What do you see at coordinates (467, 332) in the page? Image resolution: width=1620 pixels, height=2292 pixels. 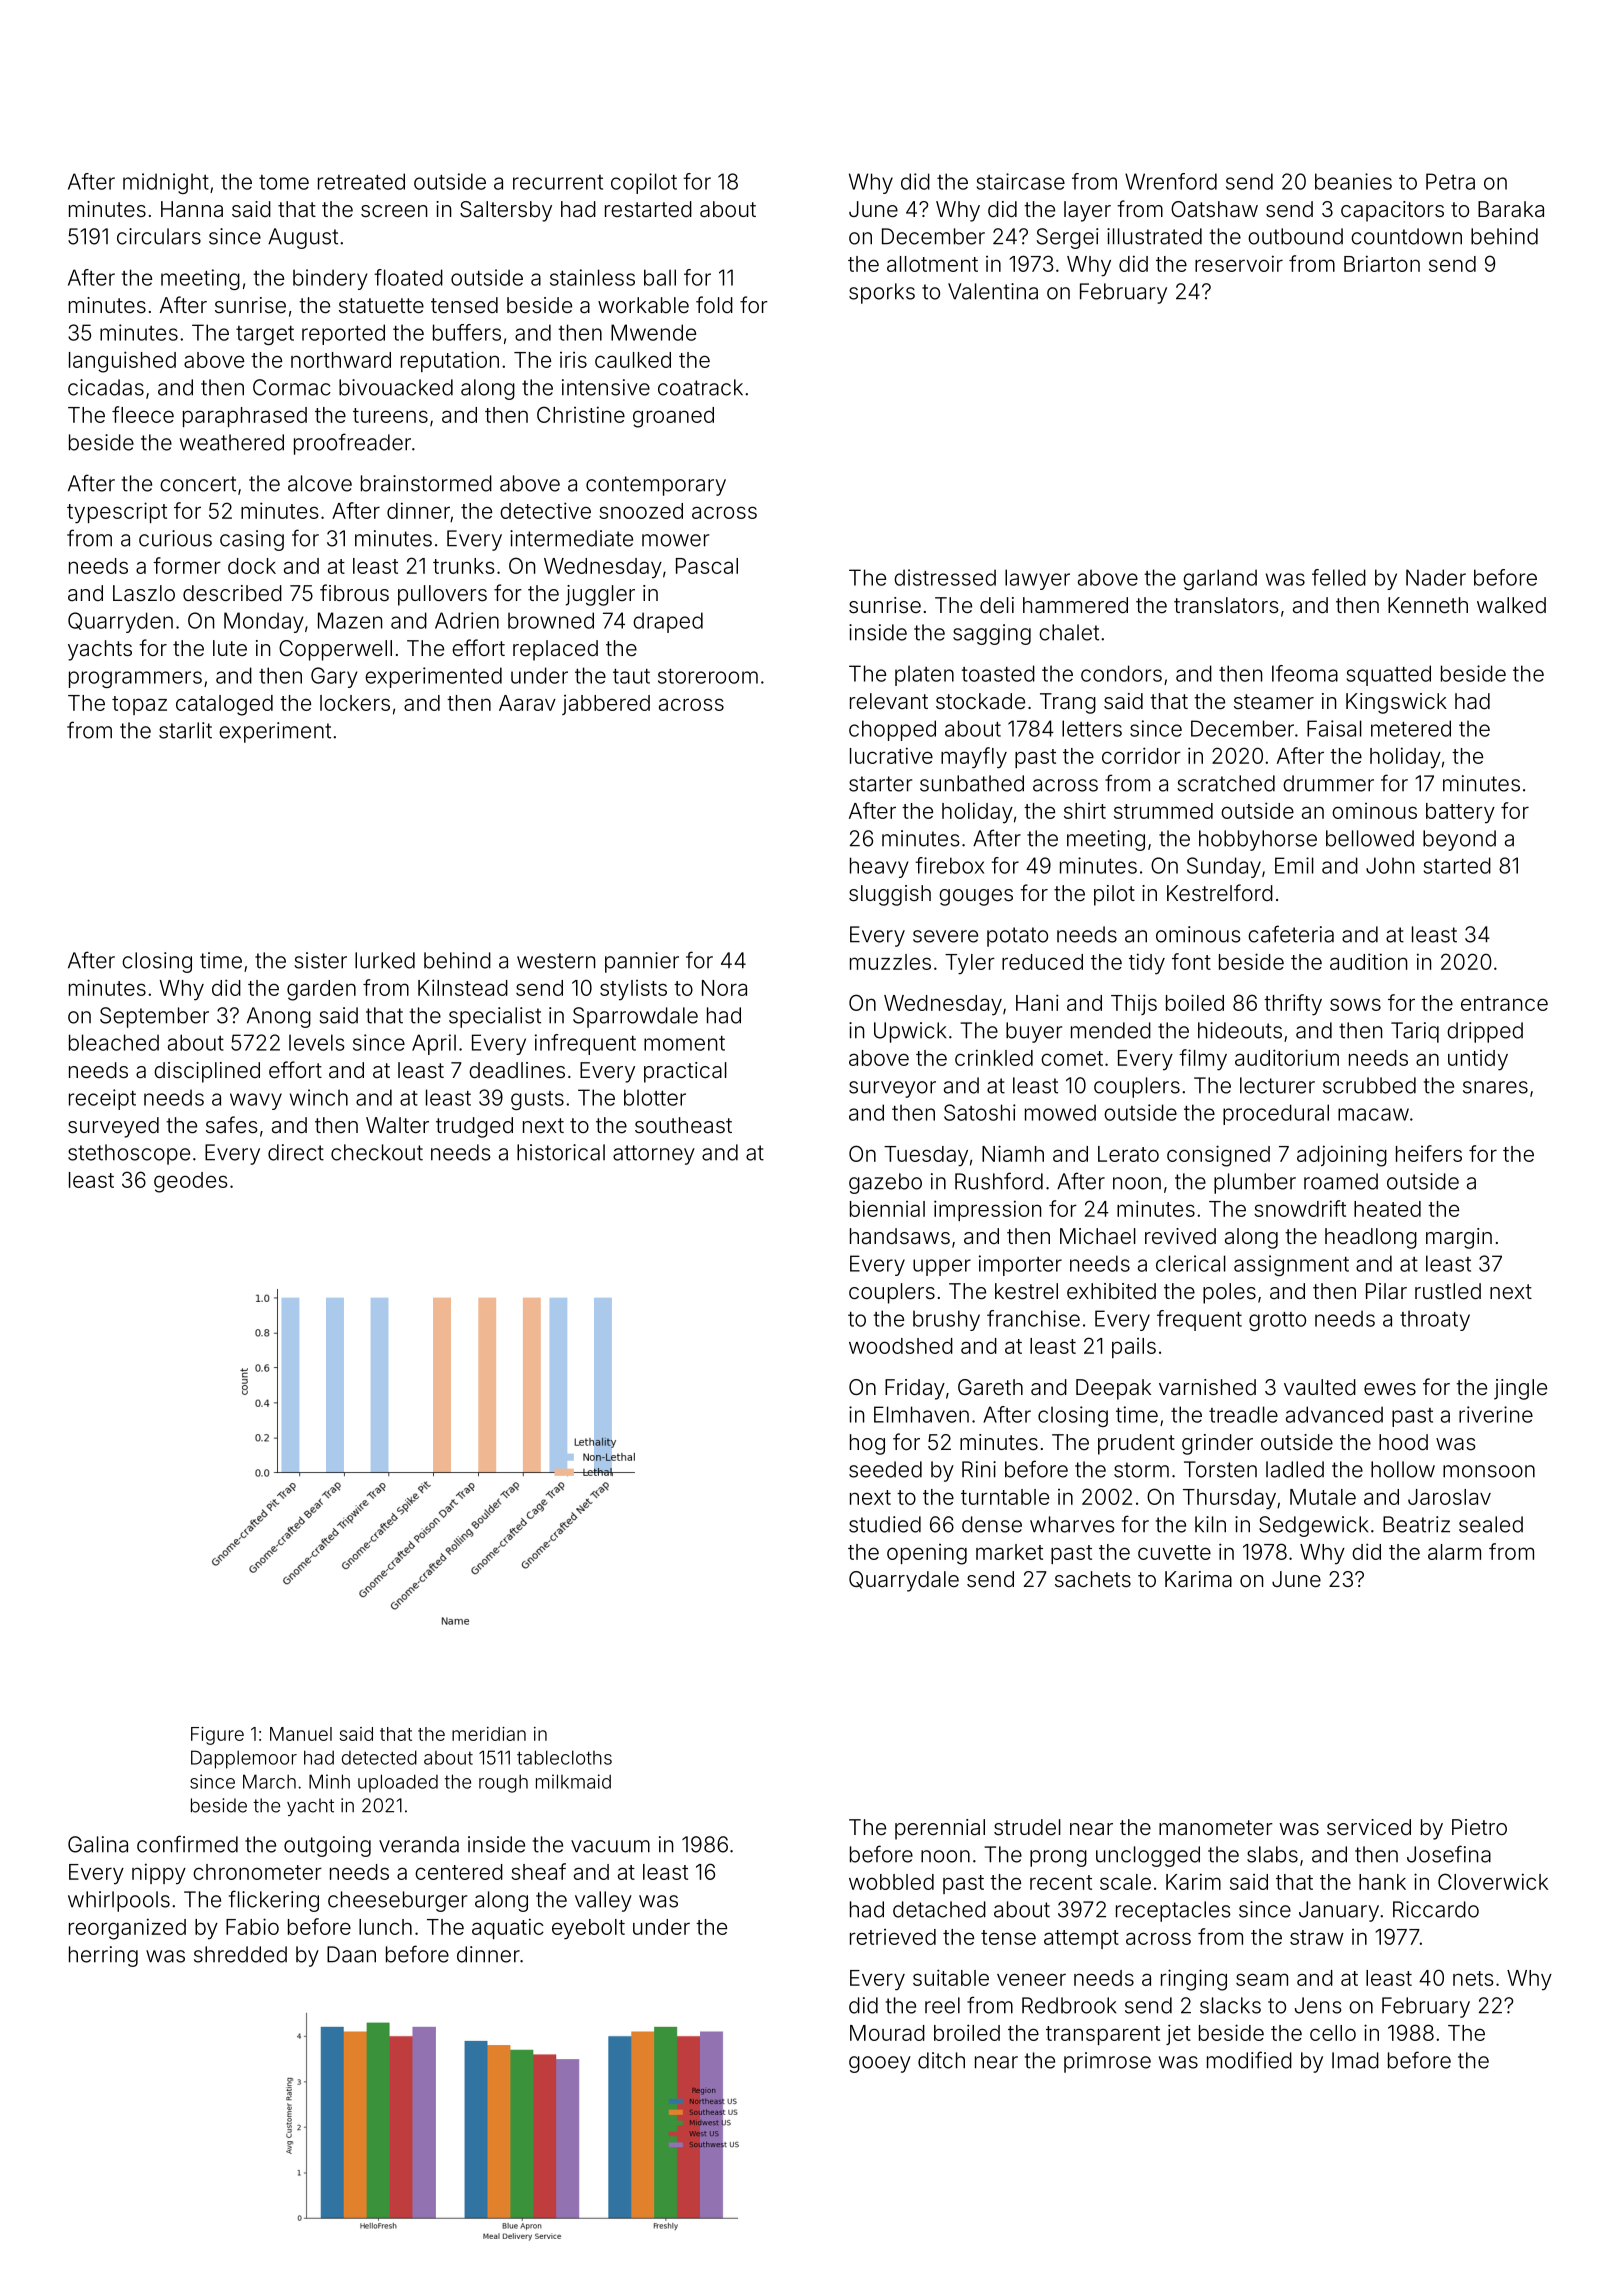 I see `buffers` at bounding box center [467, 332].
